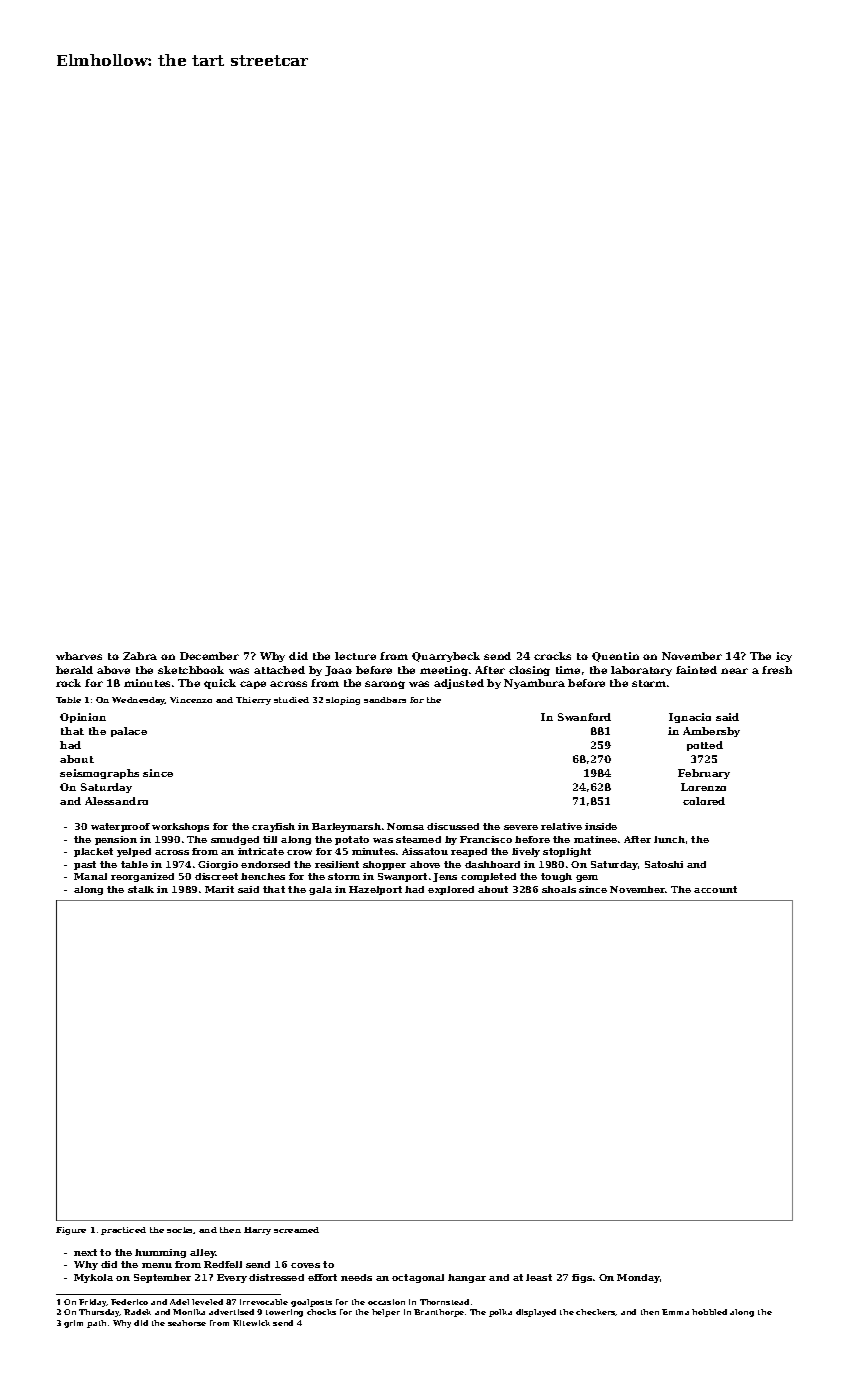 The image size is (849, 1400). I want to click on hobbled, so click(709, 1312).
